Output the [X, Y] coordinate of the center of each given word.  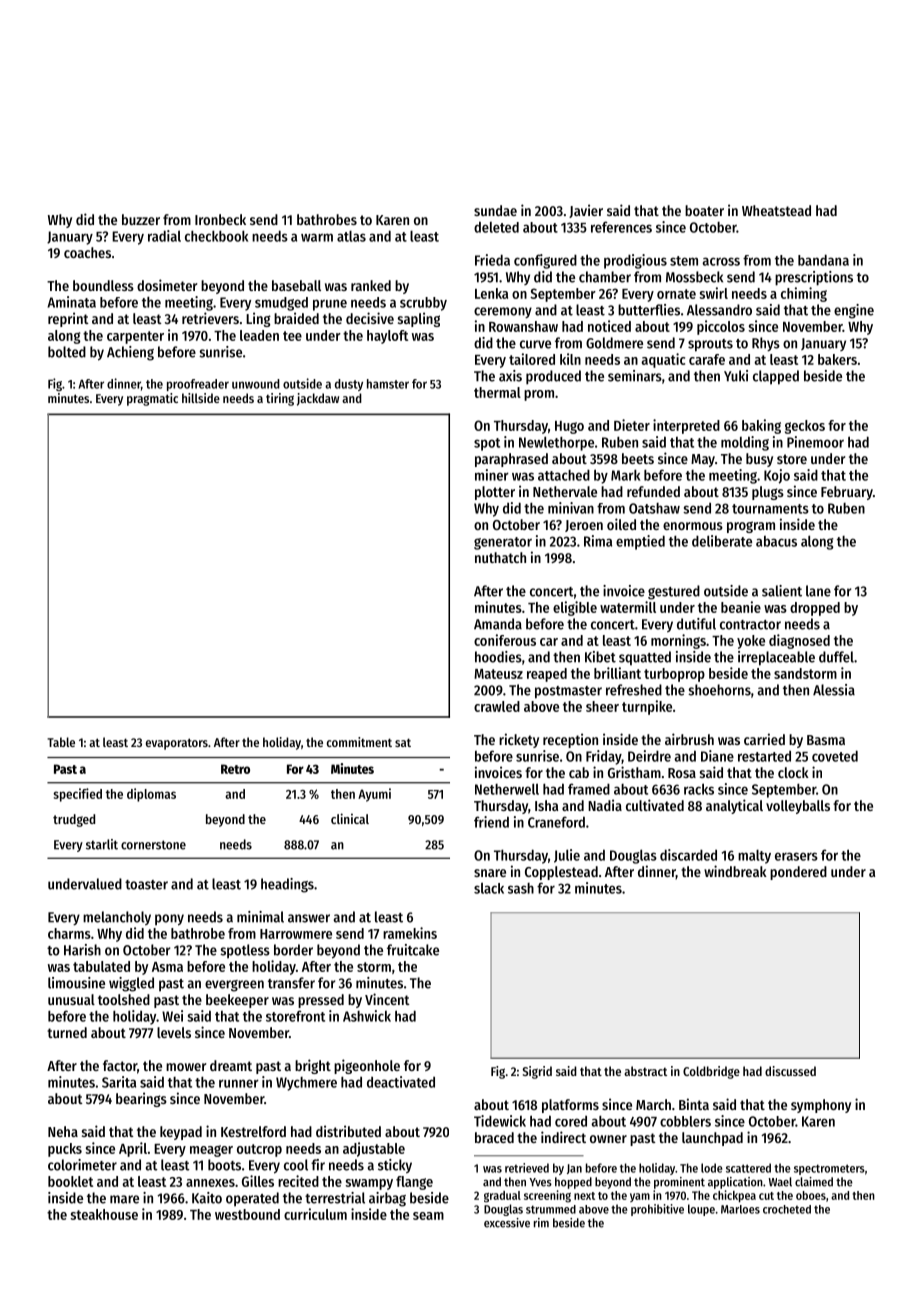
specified [77, 795]
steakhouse [104, 1214]
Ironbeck [220, 219]
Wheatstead [776, 210]
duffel [836, 657]
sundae [495, 210]
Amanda [498, 624]
